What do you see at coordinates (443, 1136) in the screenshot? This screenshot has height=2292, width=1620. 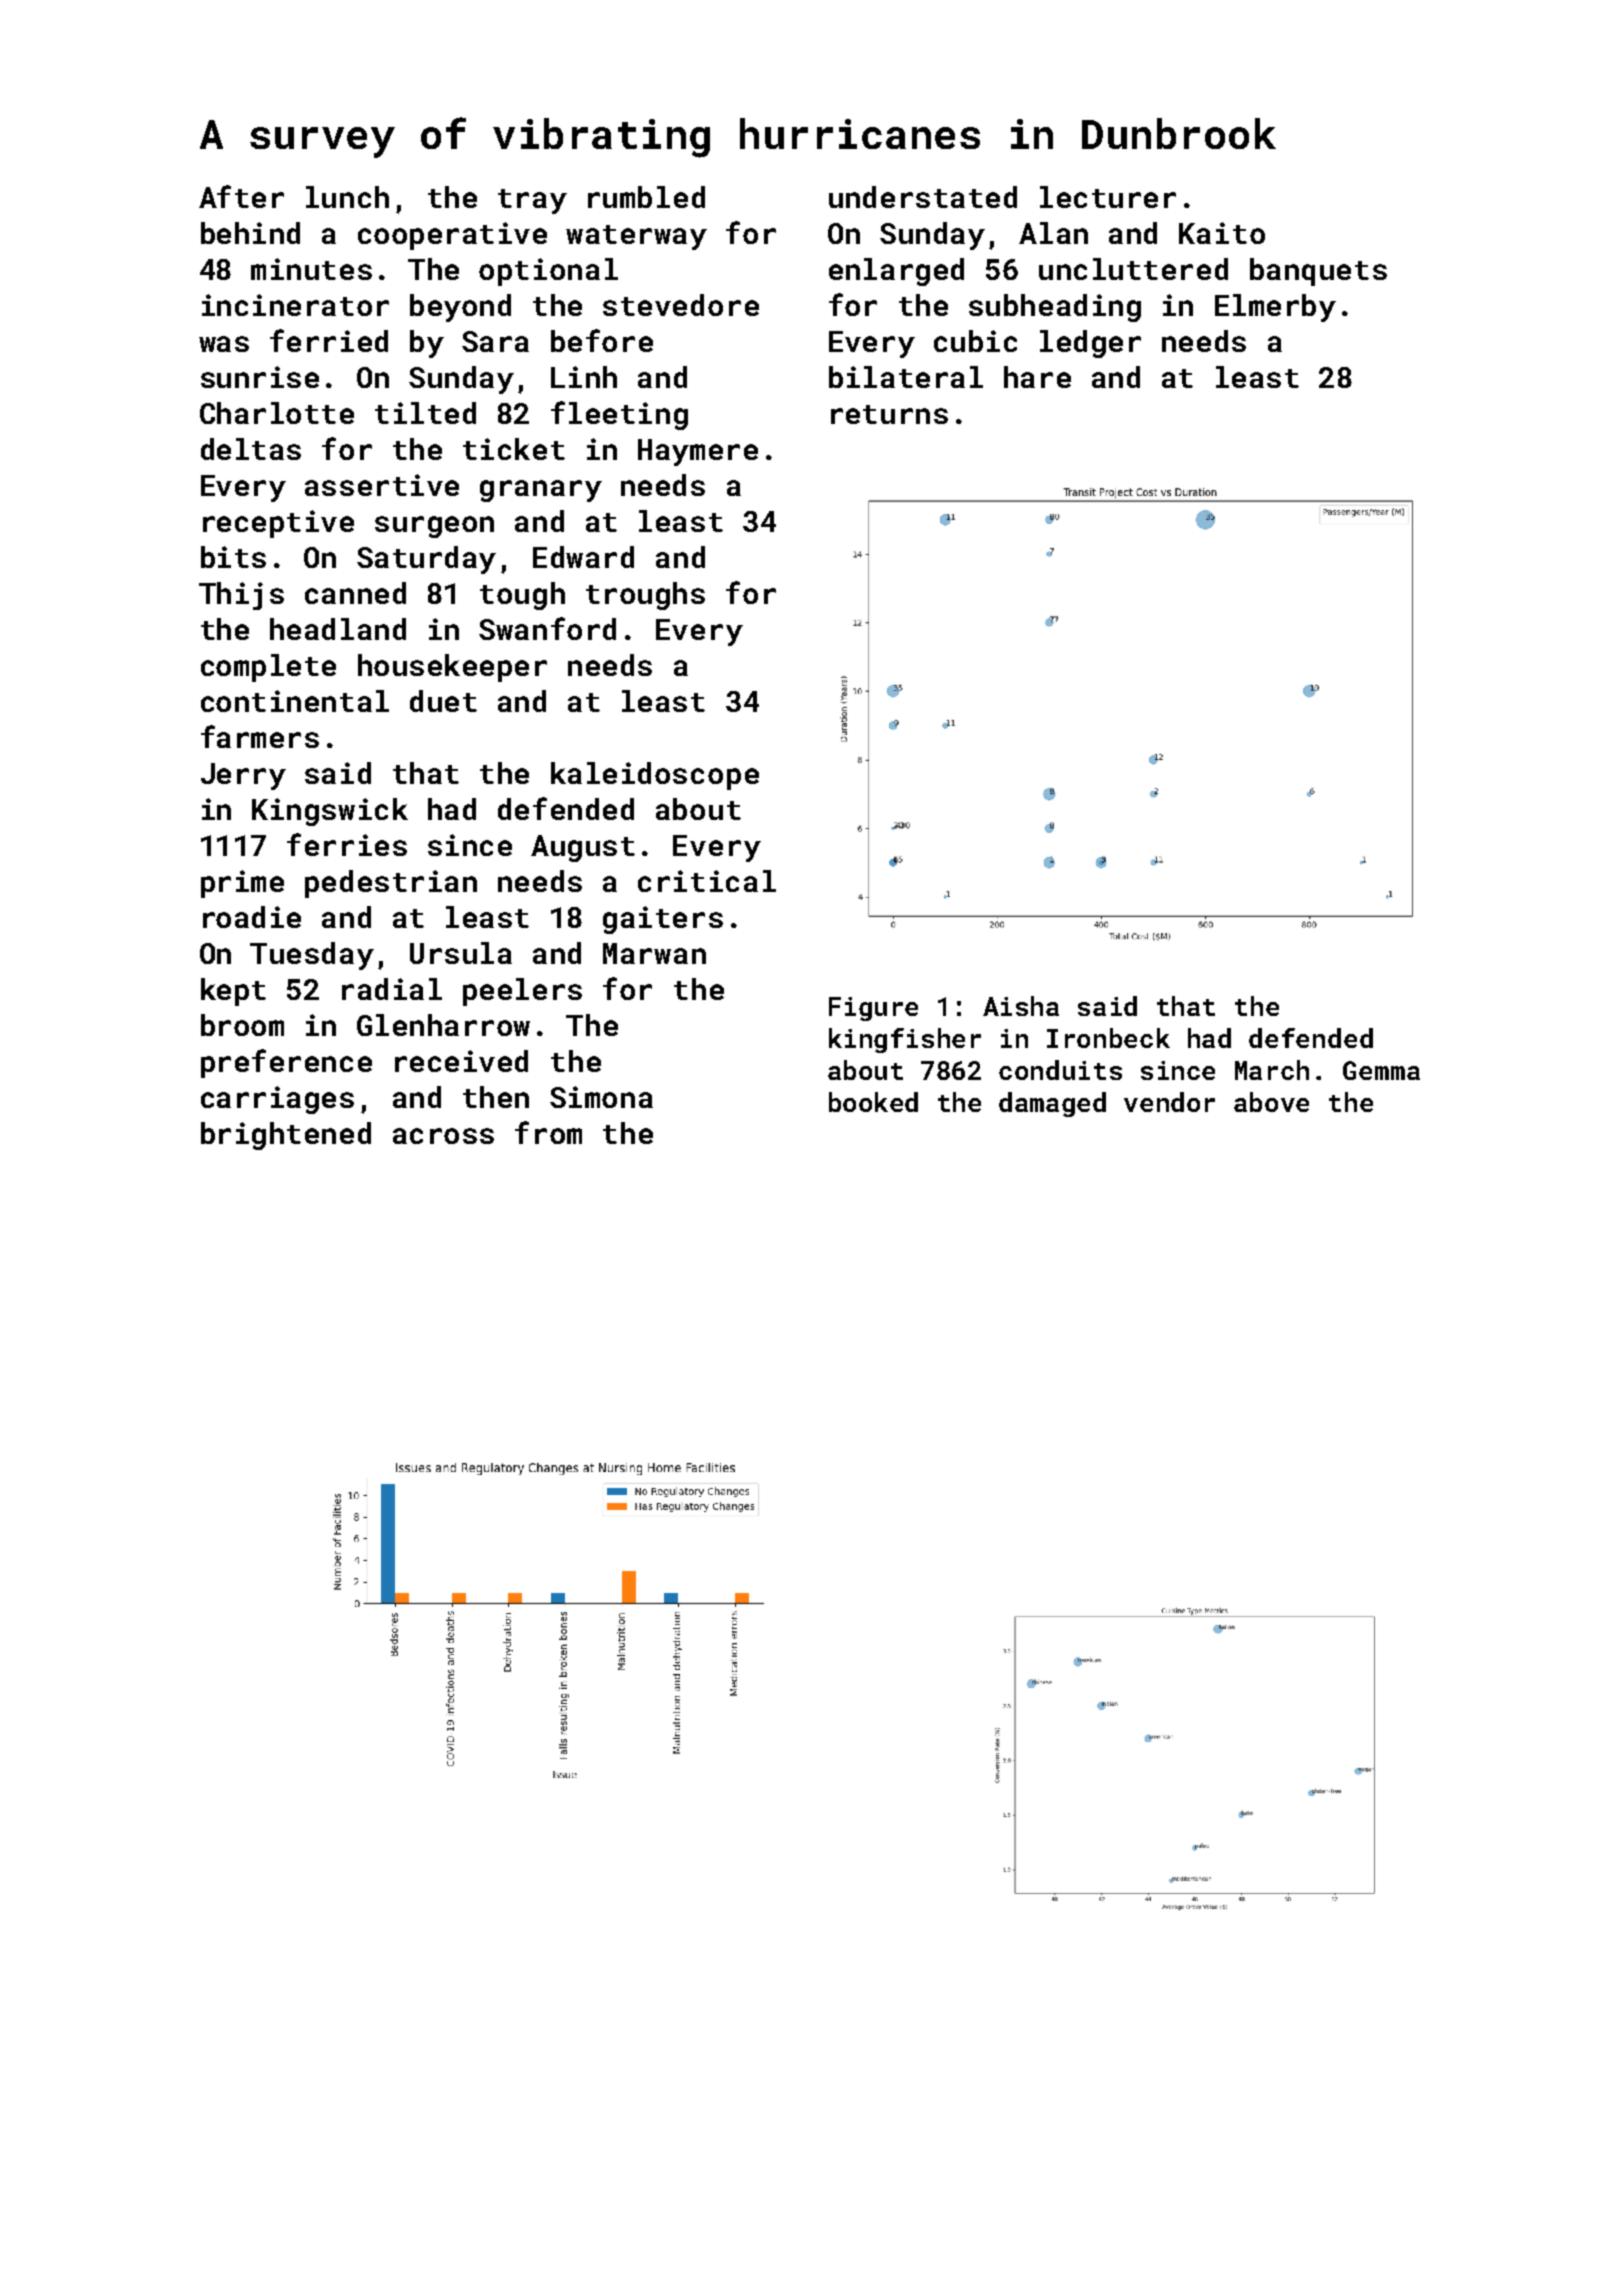 I see `across` at bounding box center [443, 1136].
